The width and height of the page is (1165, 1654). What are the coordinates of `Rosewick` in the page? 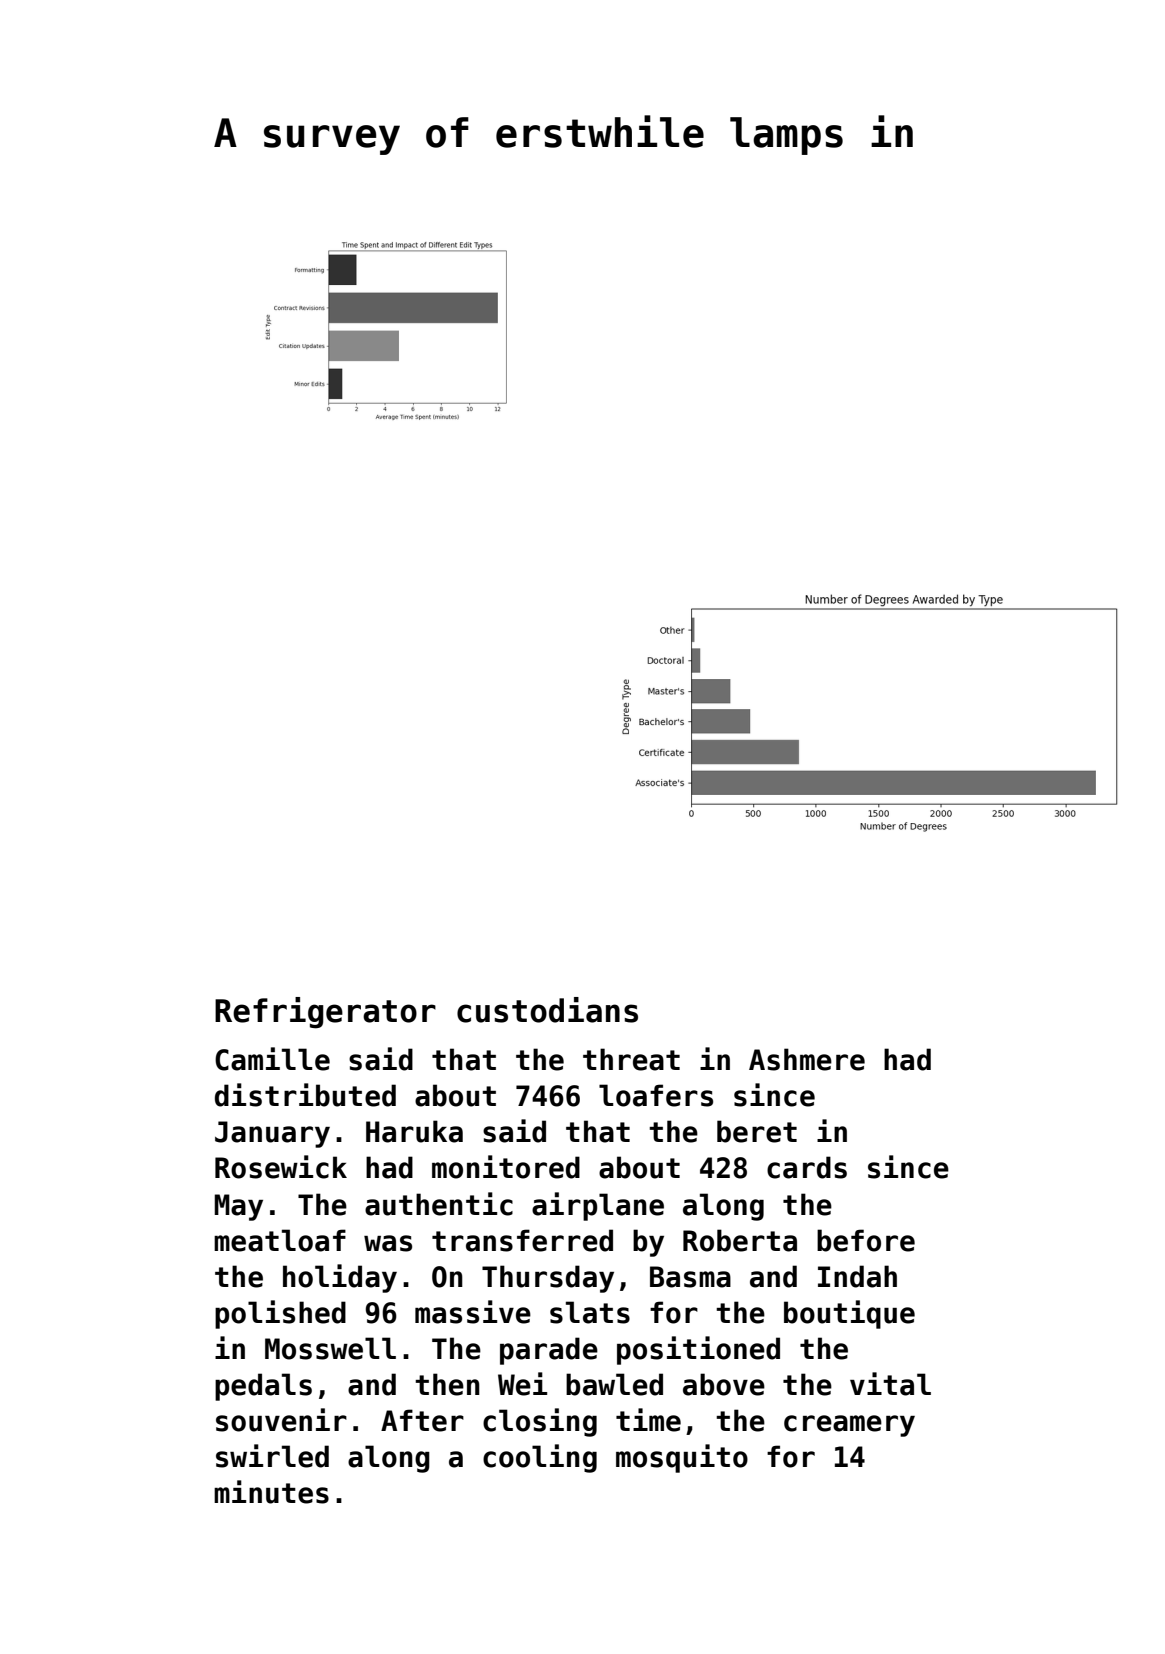 It's located at (281, 1167).
